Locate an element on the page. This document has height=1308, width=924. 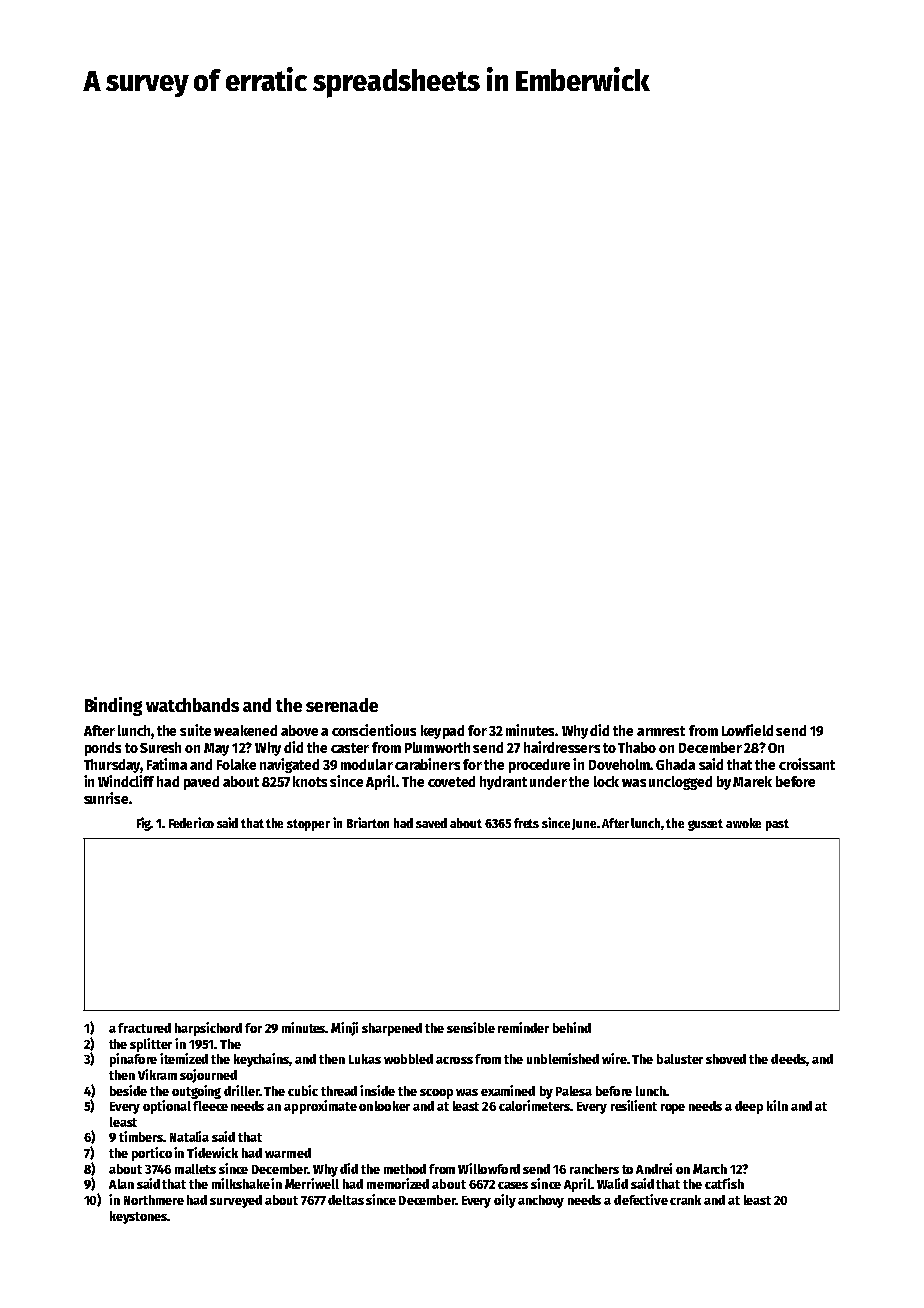
carabiners is located at coordinates (427, 764).
